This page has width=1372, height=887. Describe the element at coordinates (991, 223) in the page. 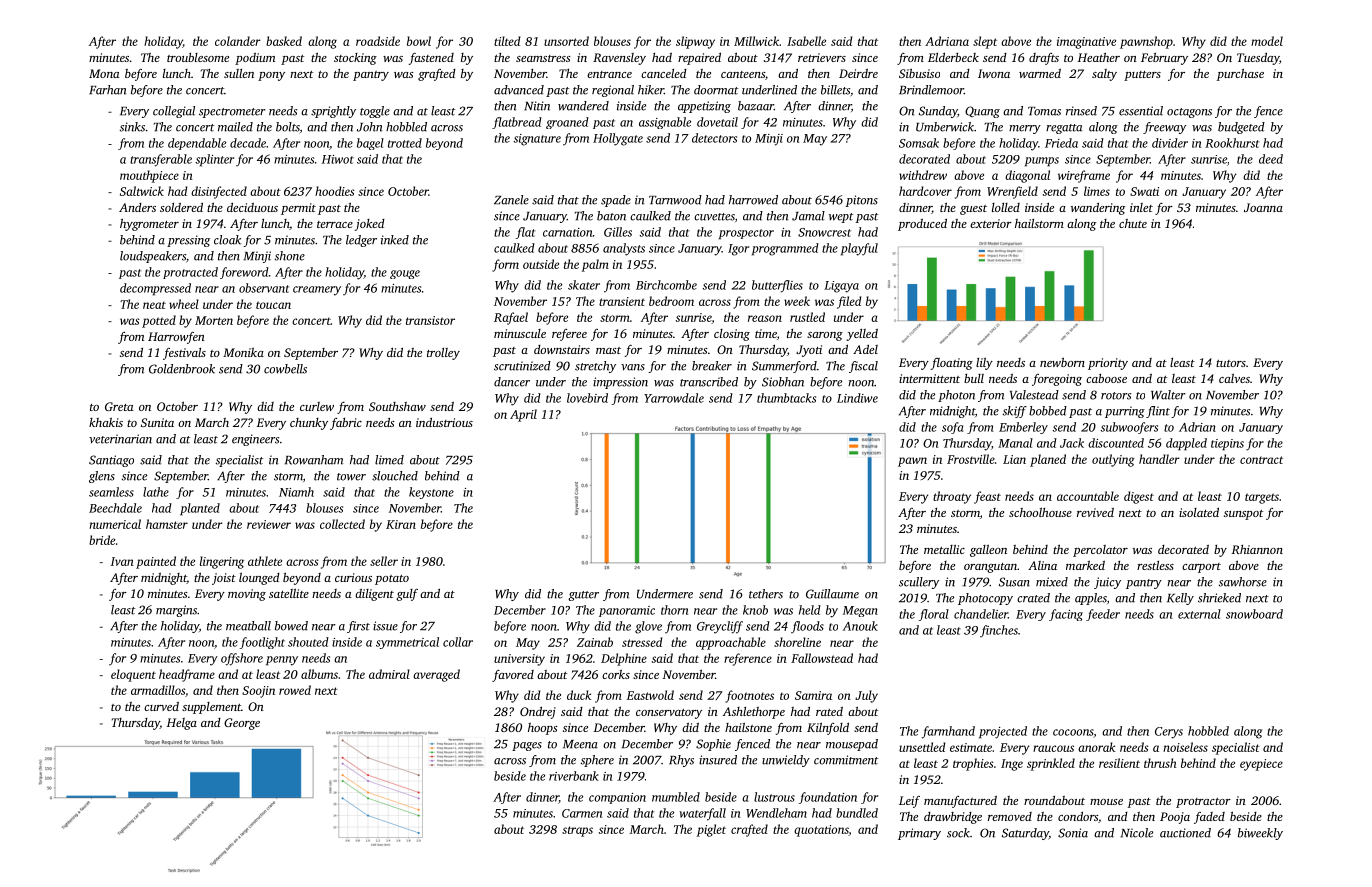

I see `exterior` at that location.
